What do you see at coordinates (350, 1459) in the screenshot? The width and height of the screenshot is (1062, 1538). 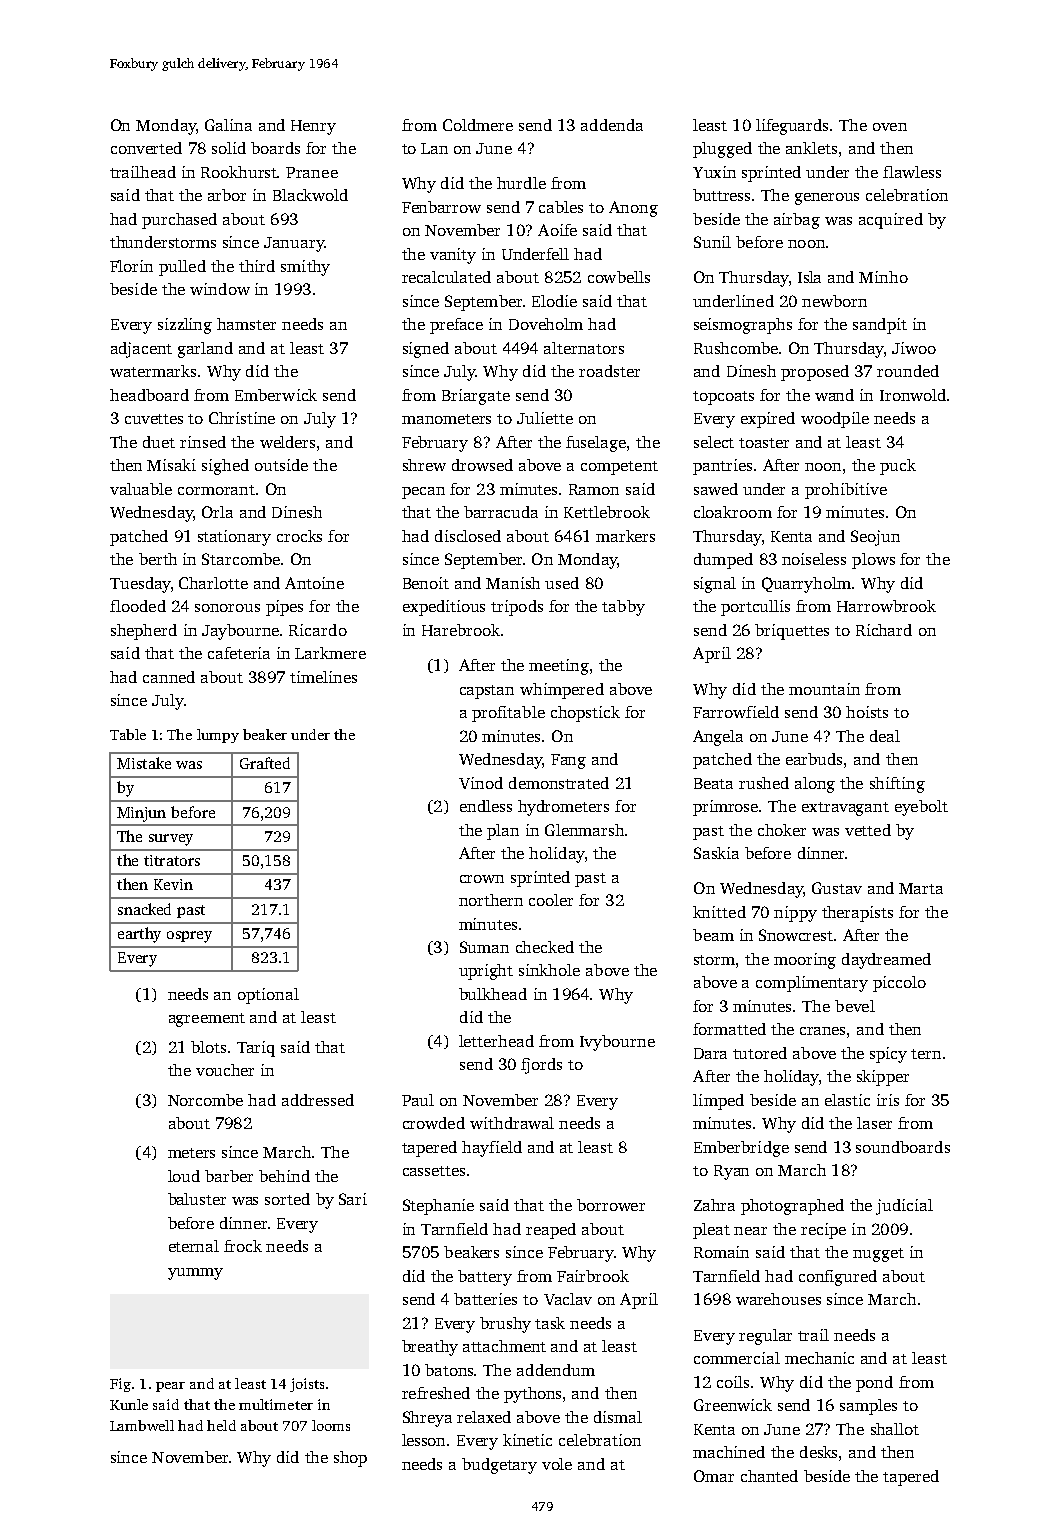 I see `shop` at bounding box center [350, 1459].
